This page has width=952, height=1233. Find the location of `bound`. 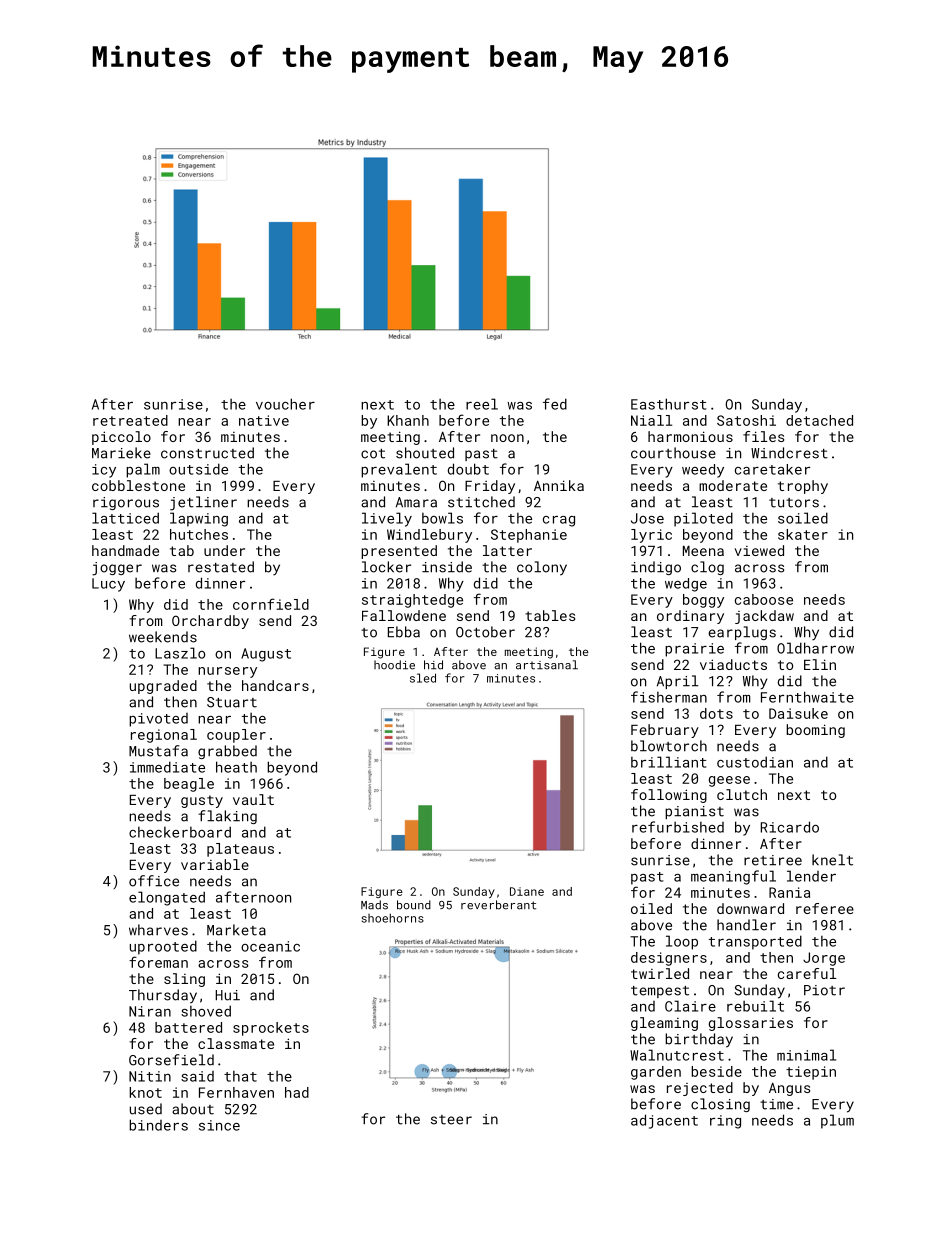

bound is located at coordinates (414, 905).
